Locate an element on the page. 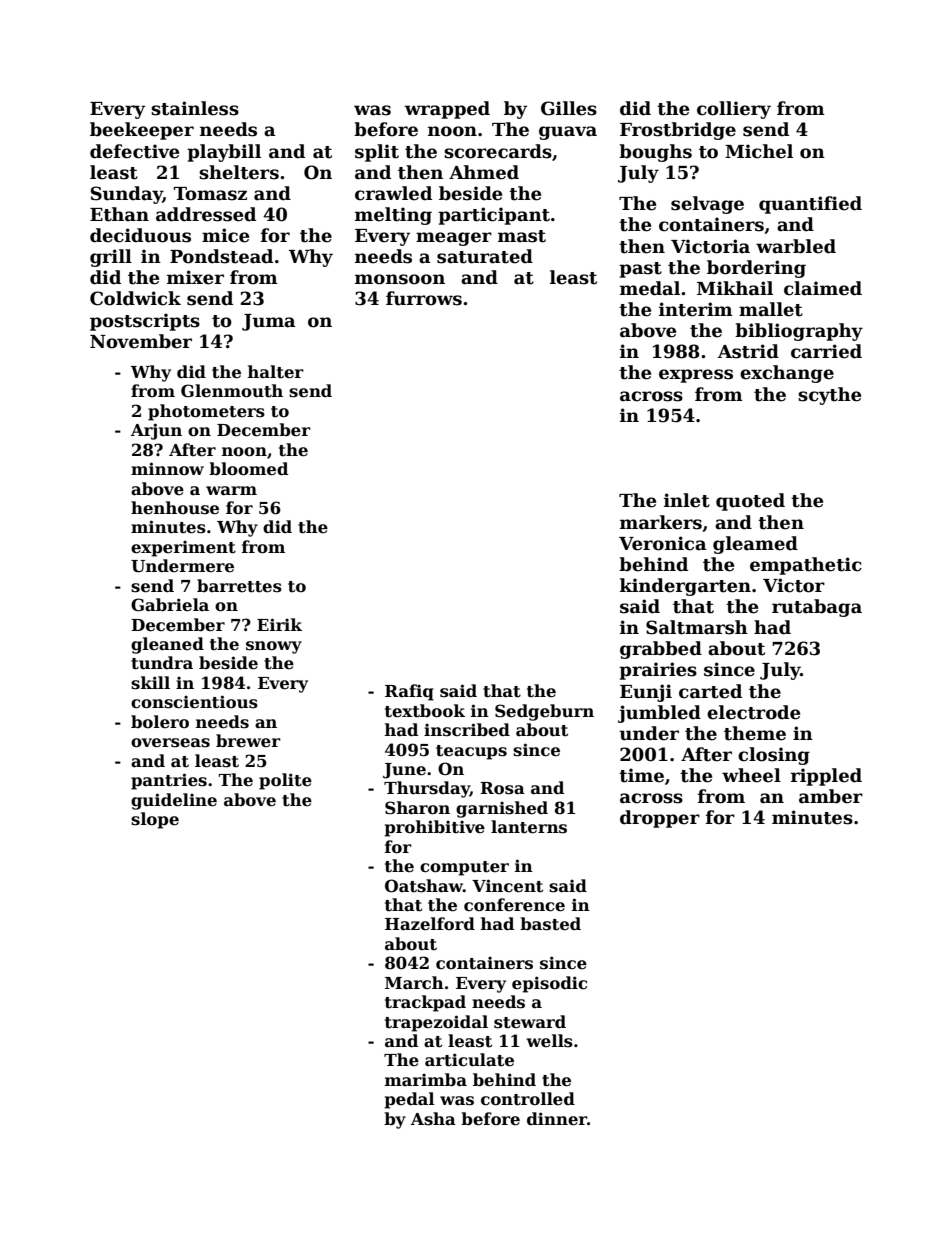 This page has width=952, height=1233. warbled is located at coordinates (796, 246).
